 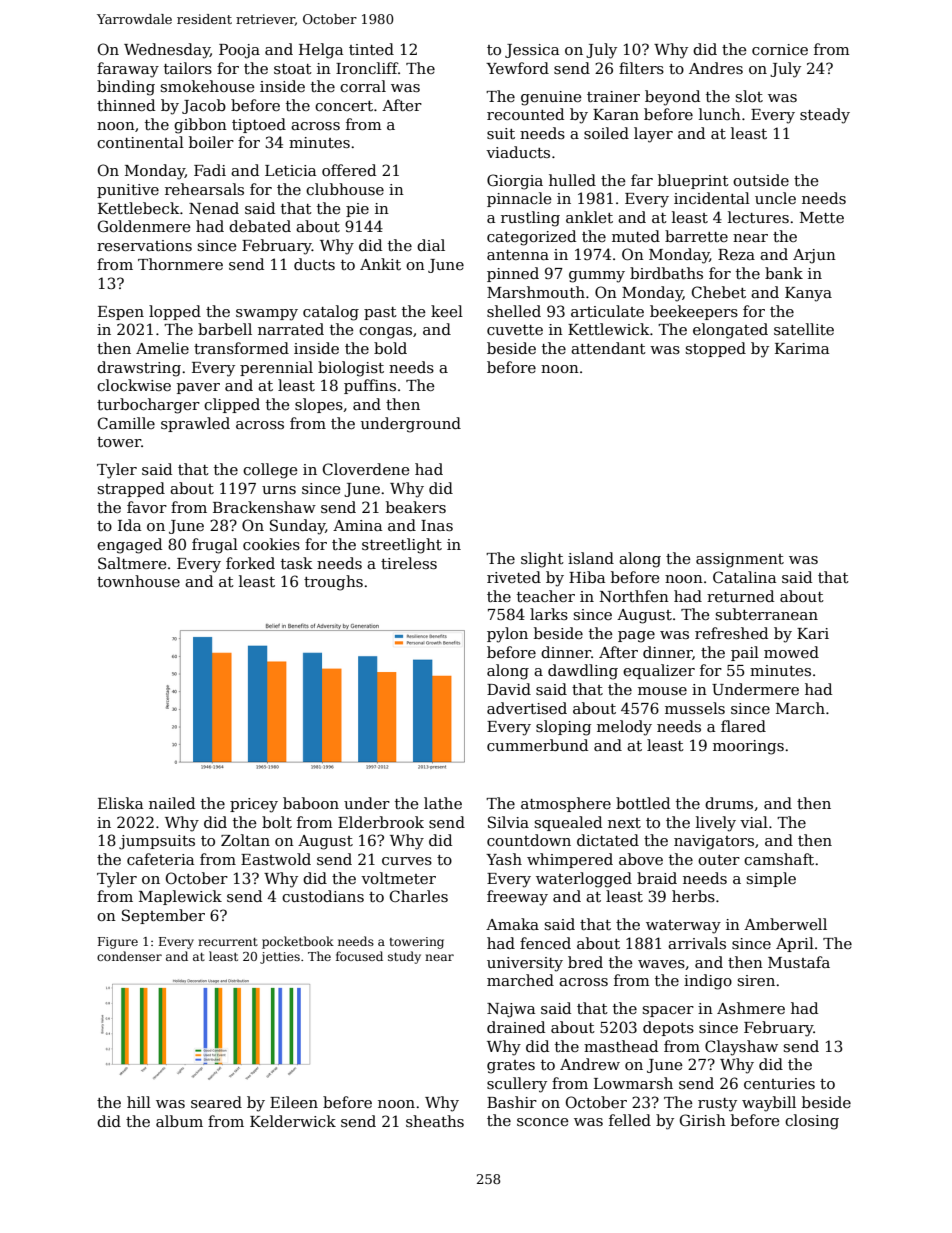 I want to click on felled, so click(x=630, y=1120).
